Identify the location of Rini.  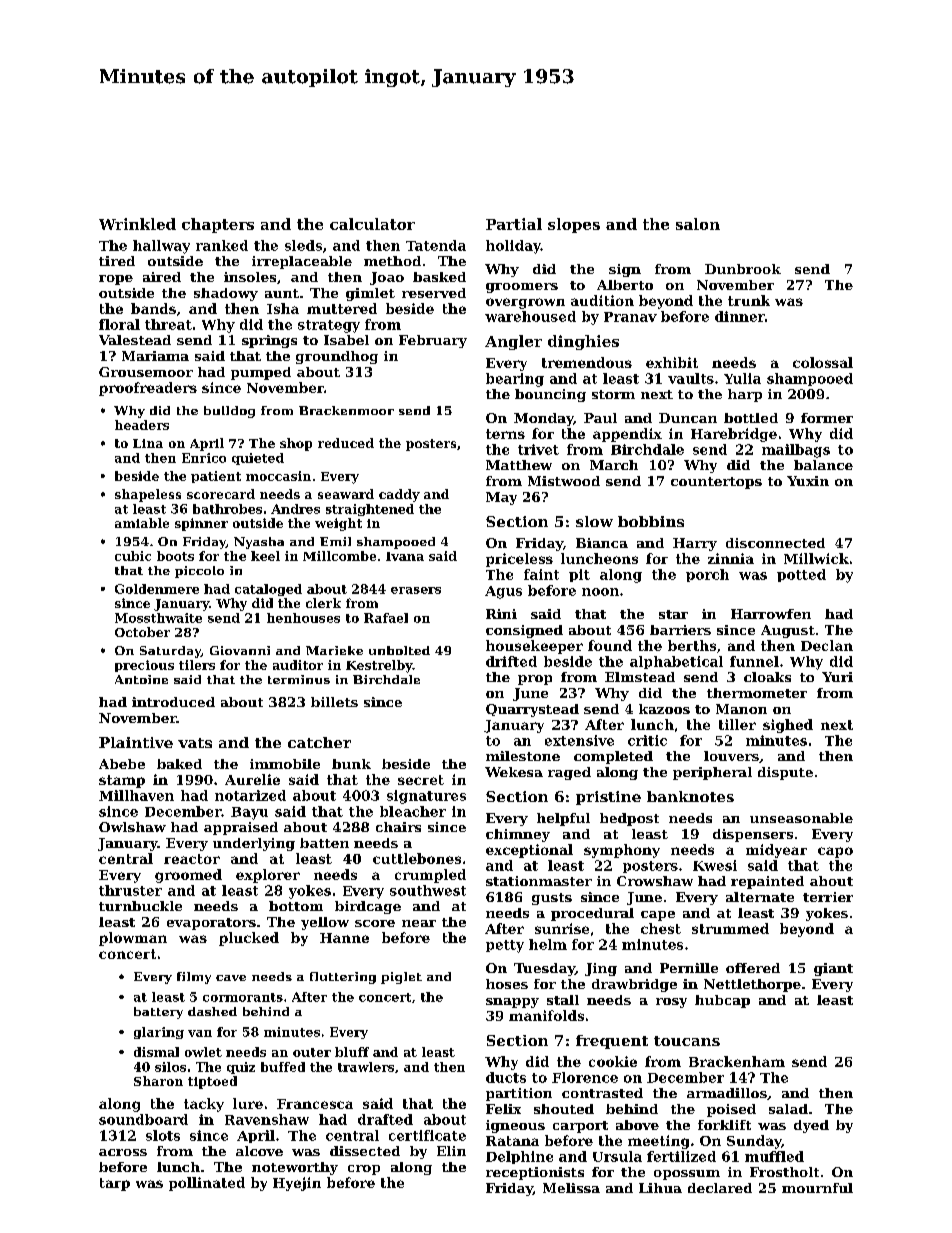
(501, 614).
